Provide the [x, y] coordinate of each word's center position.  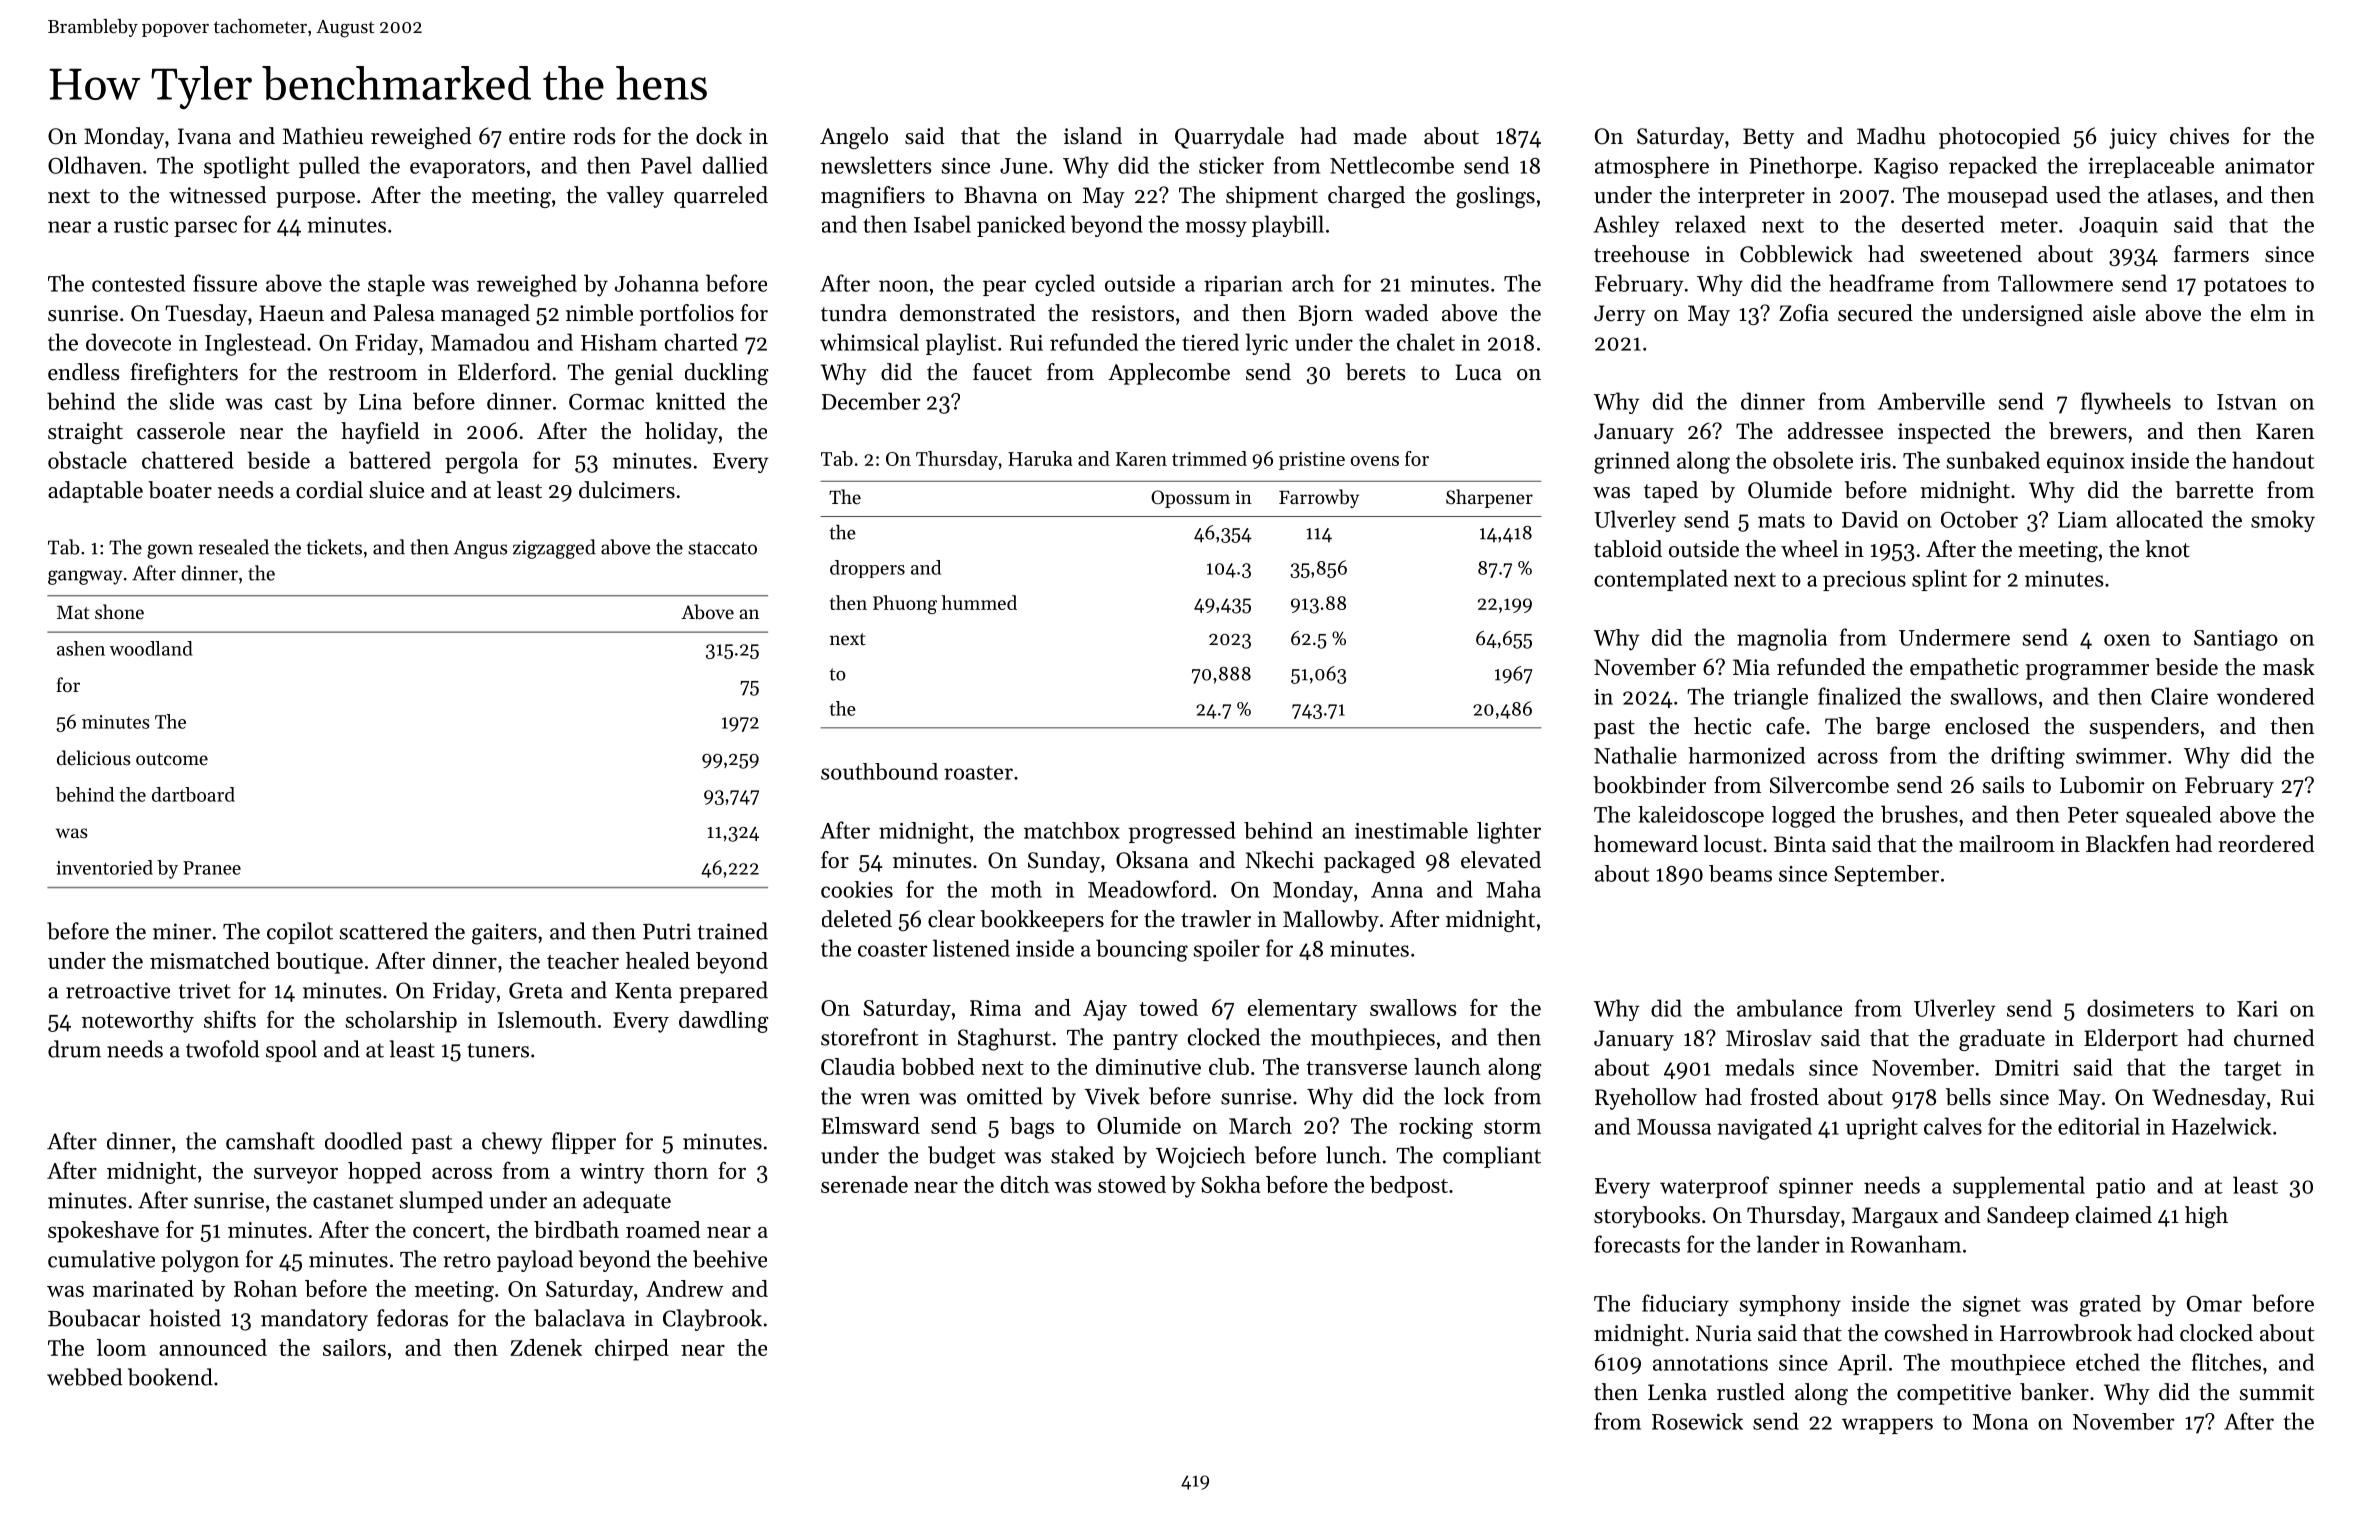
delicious [94, 757]
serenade [864, 1184]
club [1229, 1066]
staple [396, 285]
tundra [854, 313]
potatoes [2245, 286]
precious [1864, 581]
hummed [979, 602]
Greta [536, 990]
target [2253, 1071]
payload [535, 1261]
